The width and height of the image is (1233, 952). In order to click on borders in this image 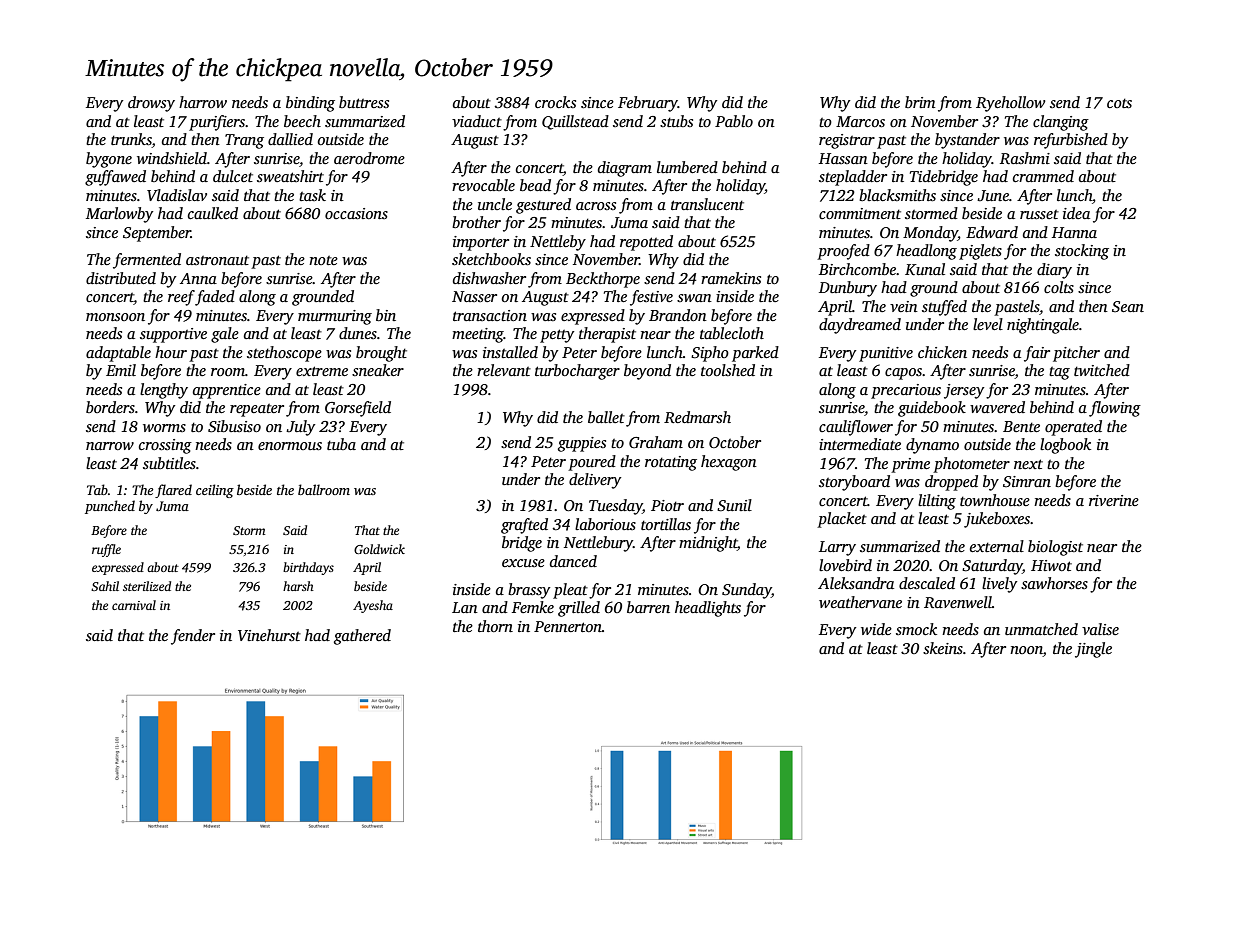, I will do `click(110, 407)`.
